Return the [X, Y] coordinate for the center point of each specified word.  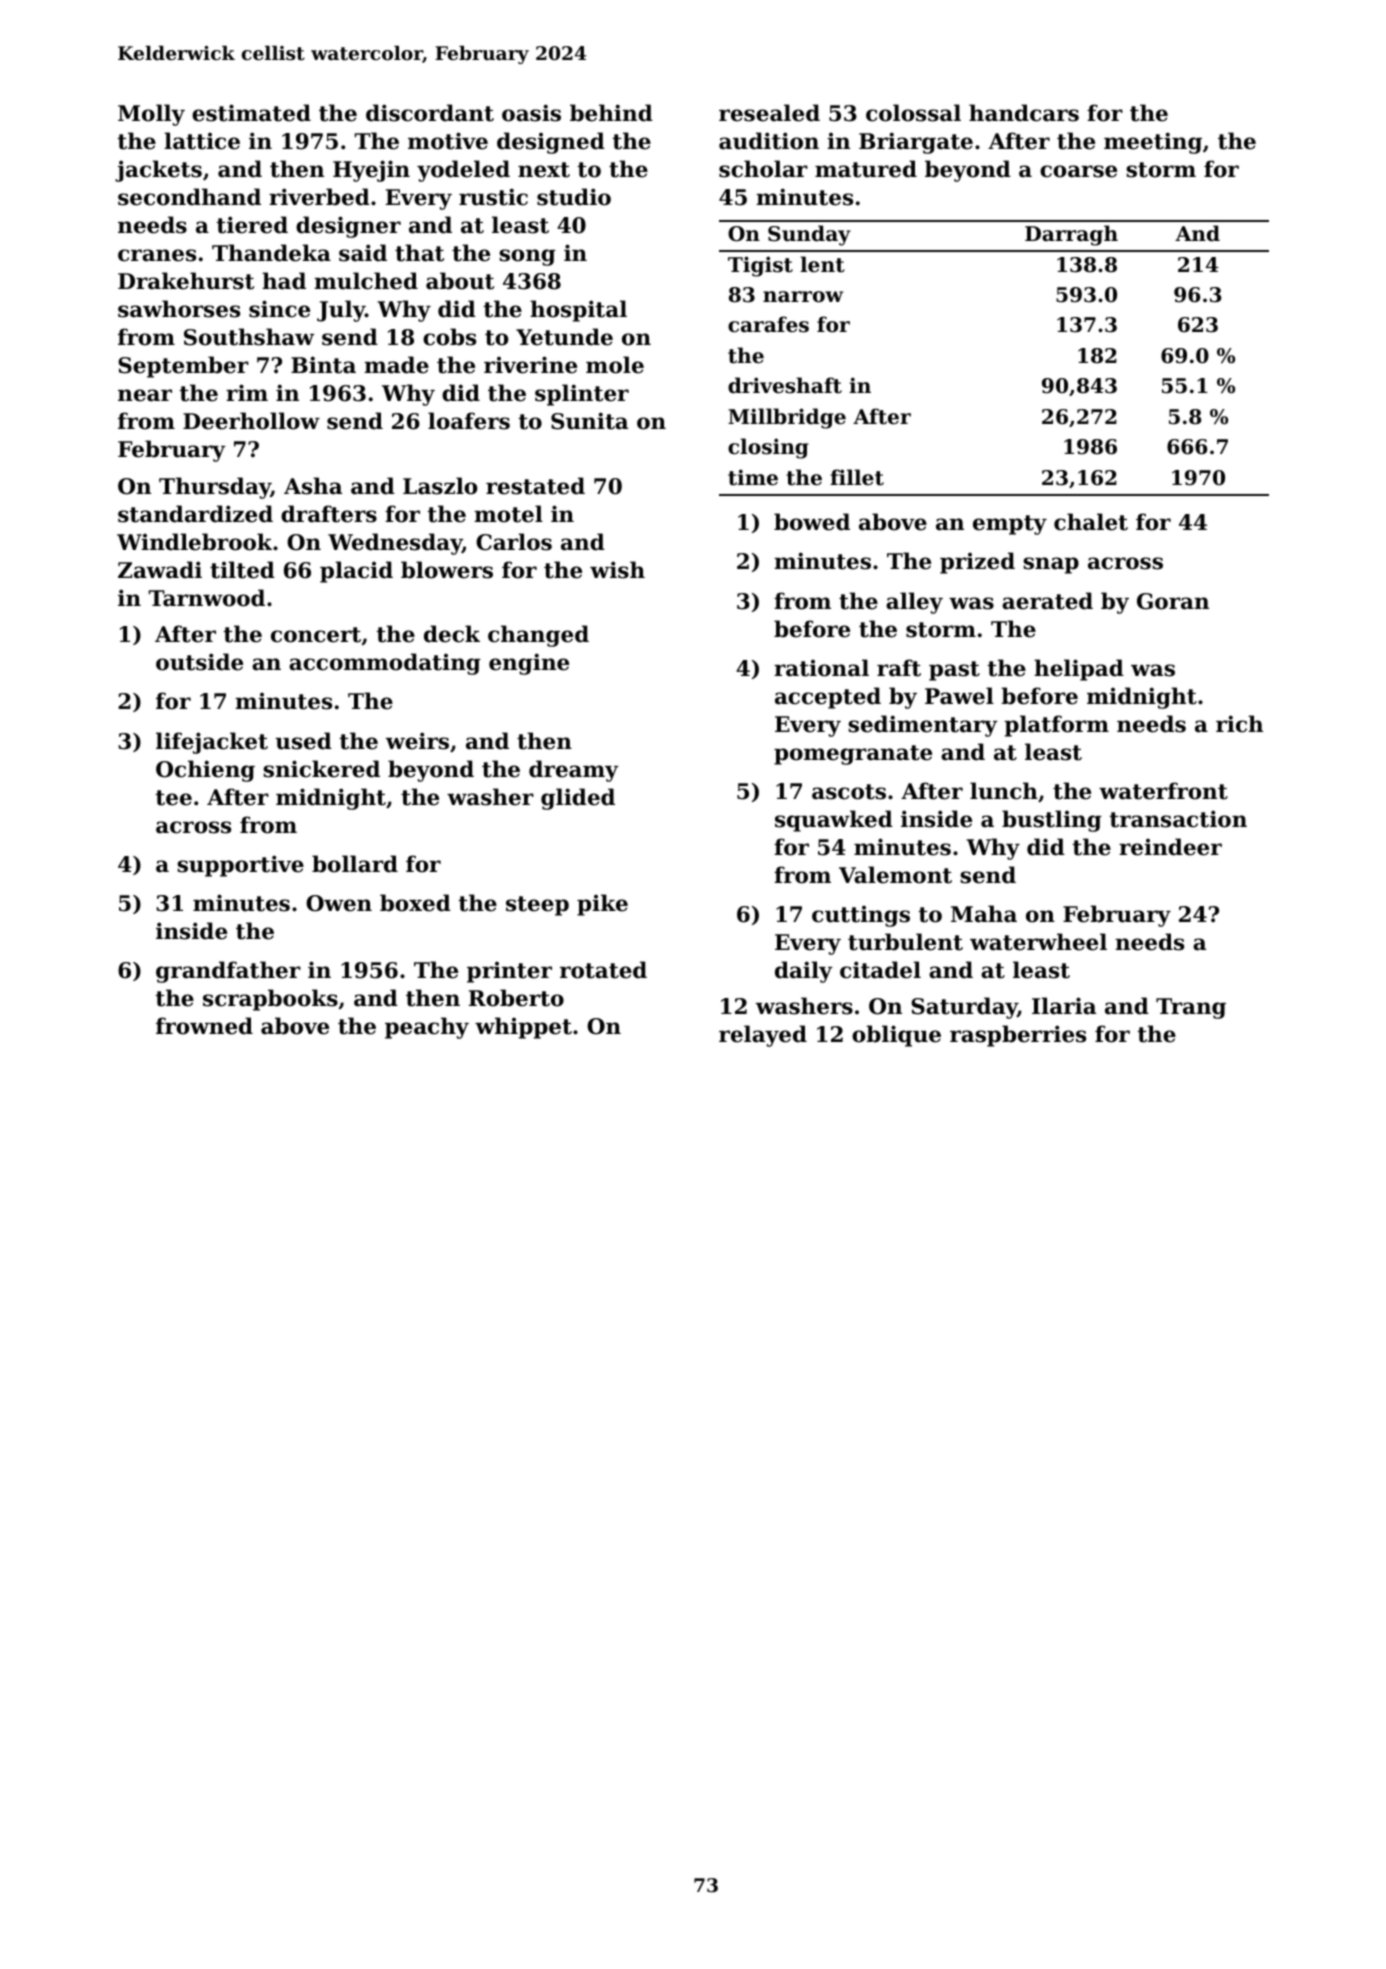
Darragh [1071, 235]
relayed [763, 1036]
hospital [578, 311]
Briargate [916, 143]
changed [538, 636]
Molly [151, 115]
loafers [469, 421]
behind [611, 113]
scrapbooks [270, 1000]
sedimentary [923, 726]
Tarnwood [206, 598]
